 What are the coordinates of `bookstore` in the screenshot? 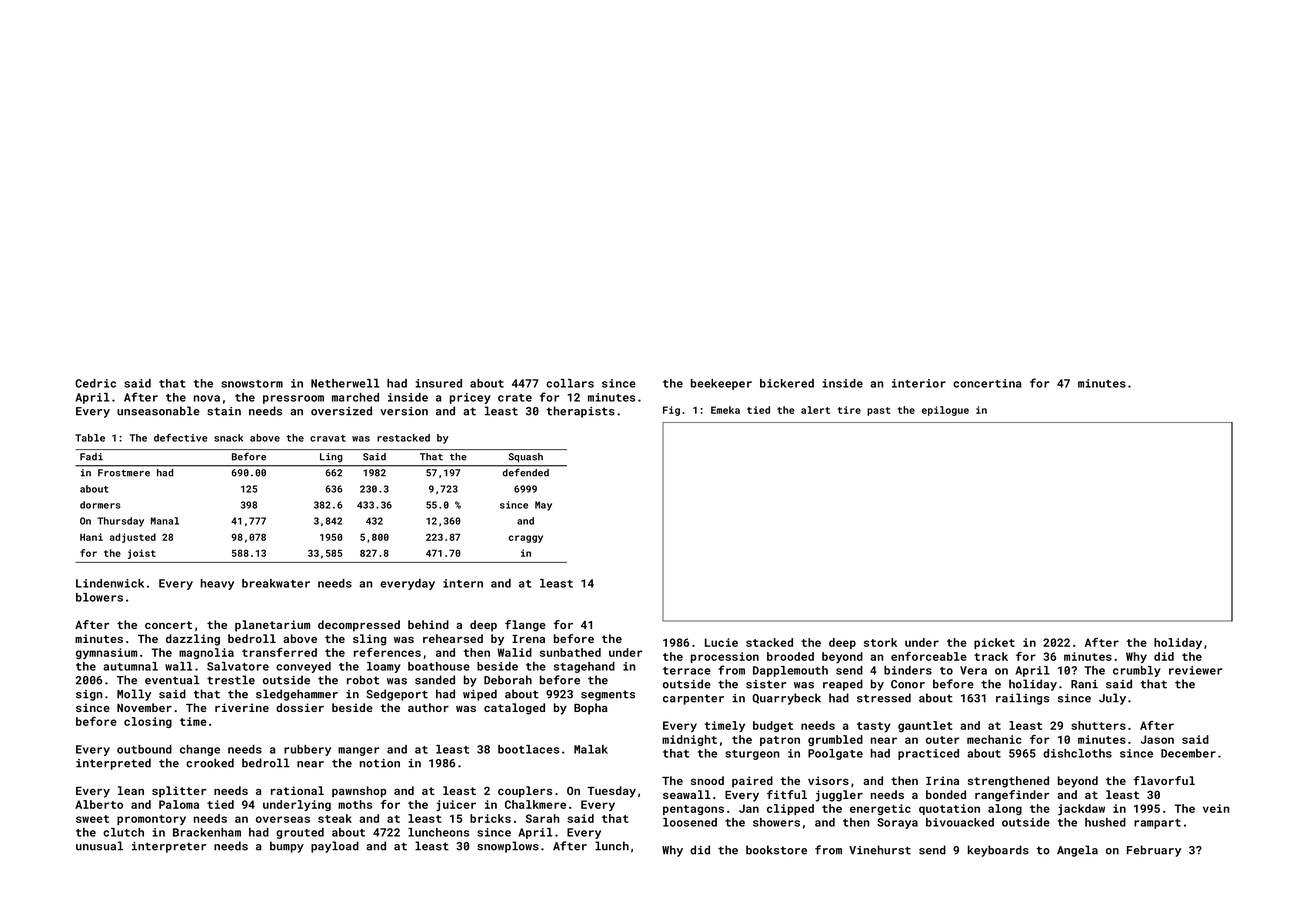 It's located at (776, 850).
